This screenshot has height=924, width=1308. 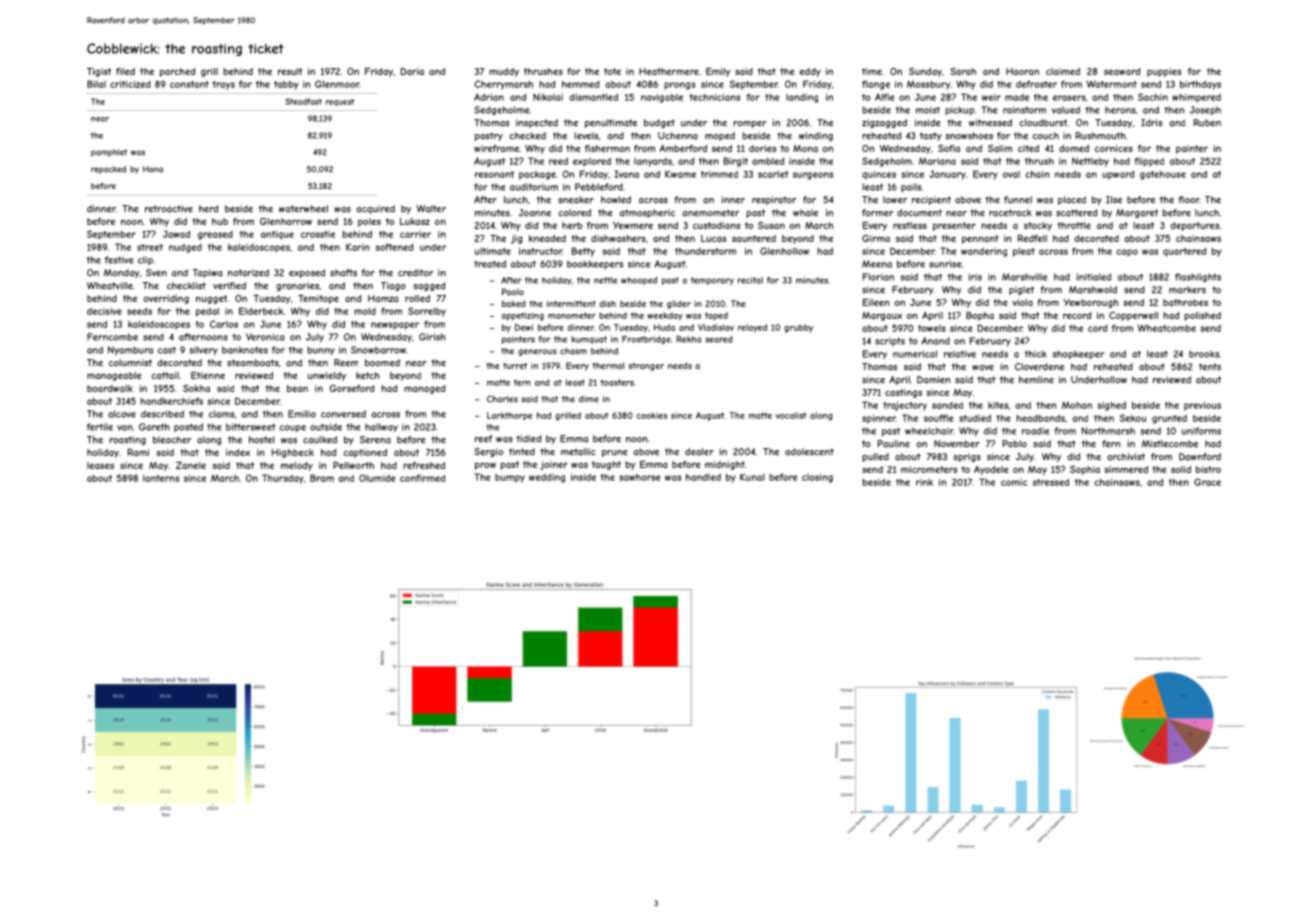 What do you see at coordinates (261, 311) in the screenshot?
I see `Elderbeck` at bounding box center [261, 311].
